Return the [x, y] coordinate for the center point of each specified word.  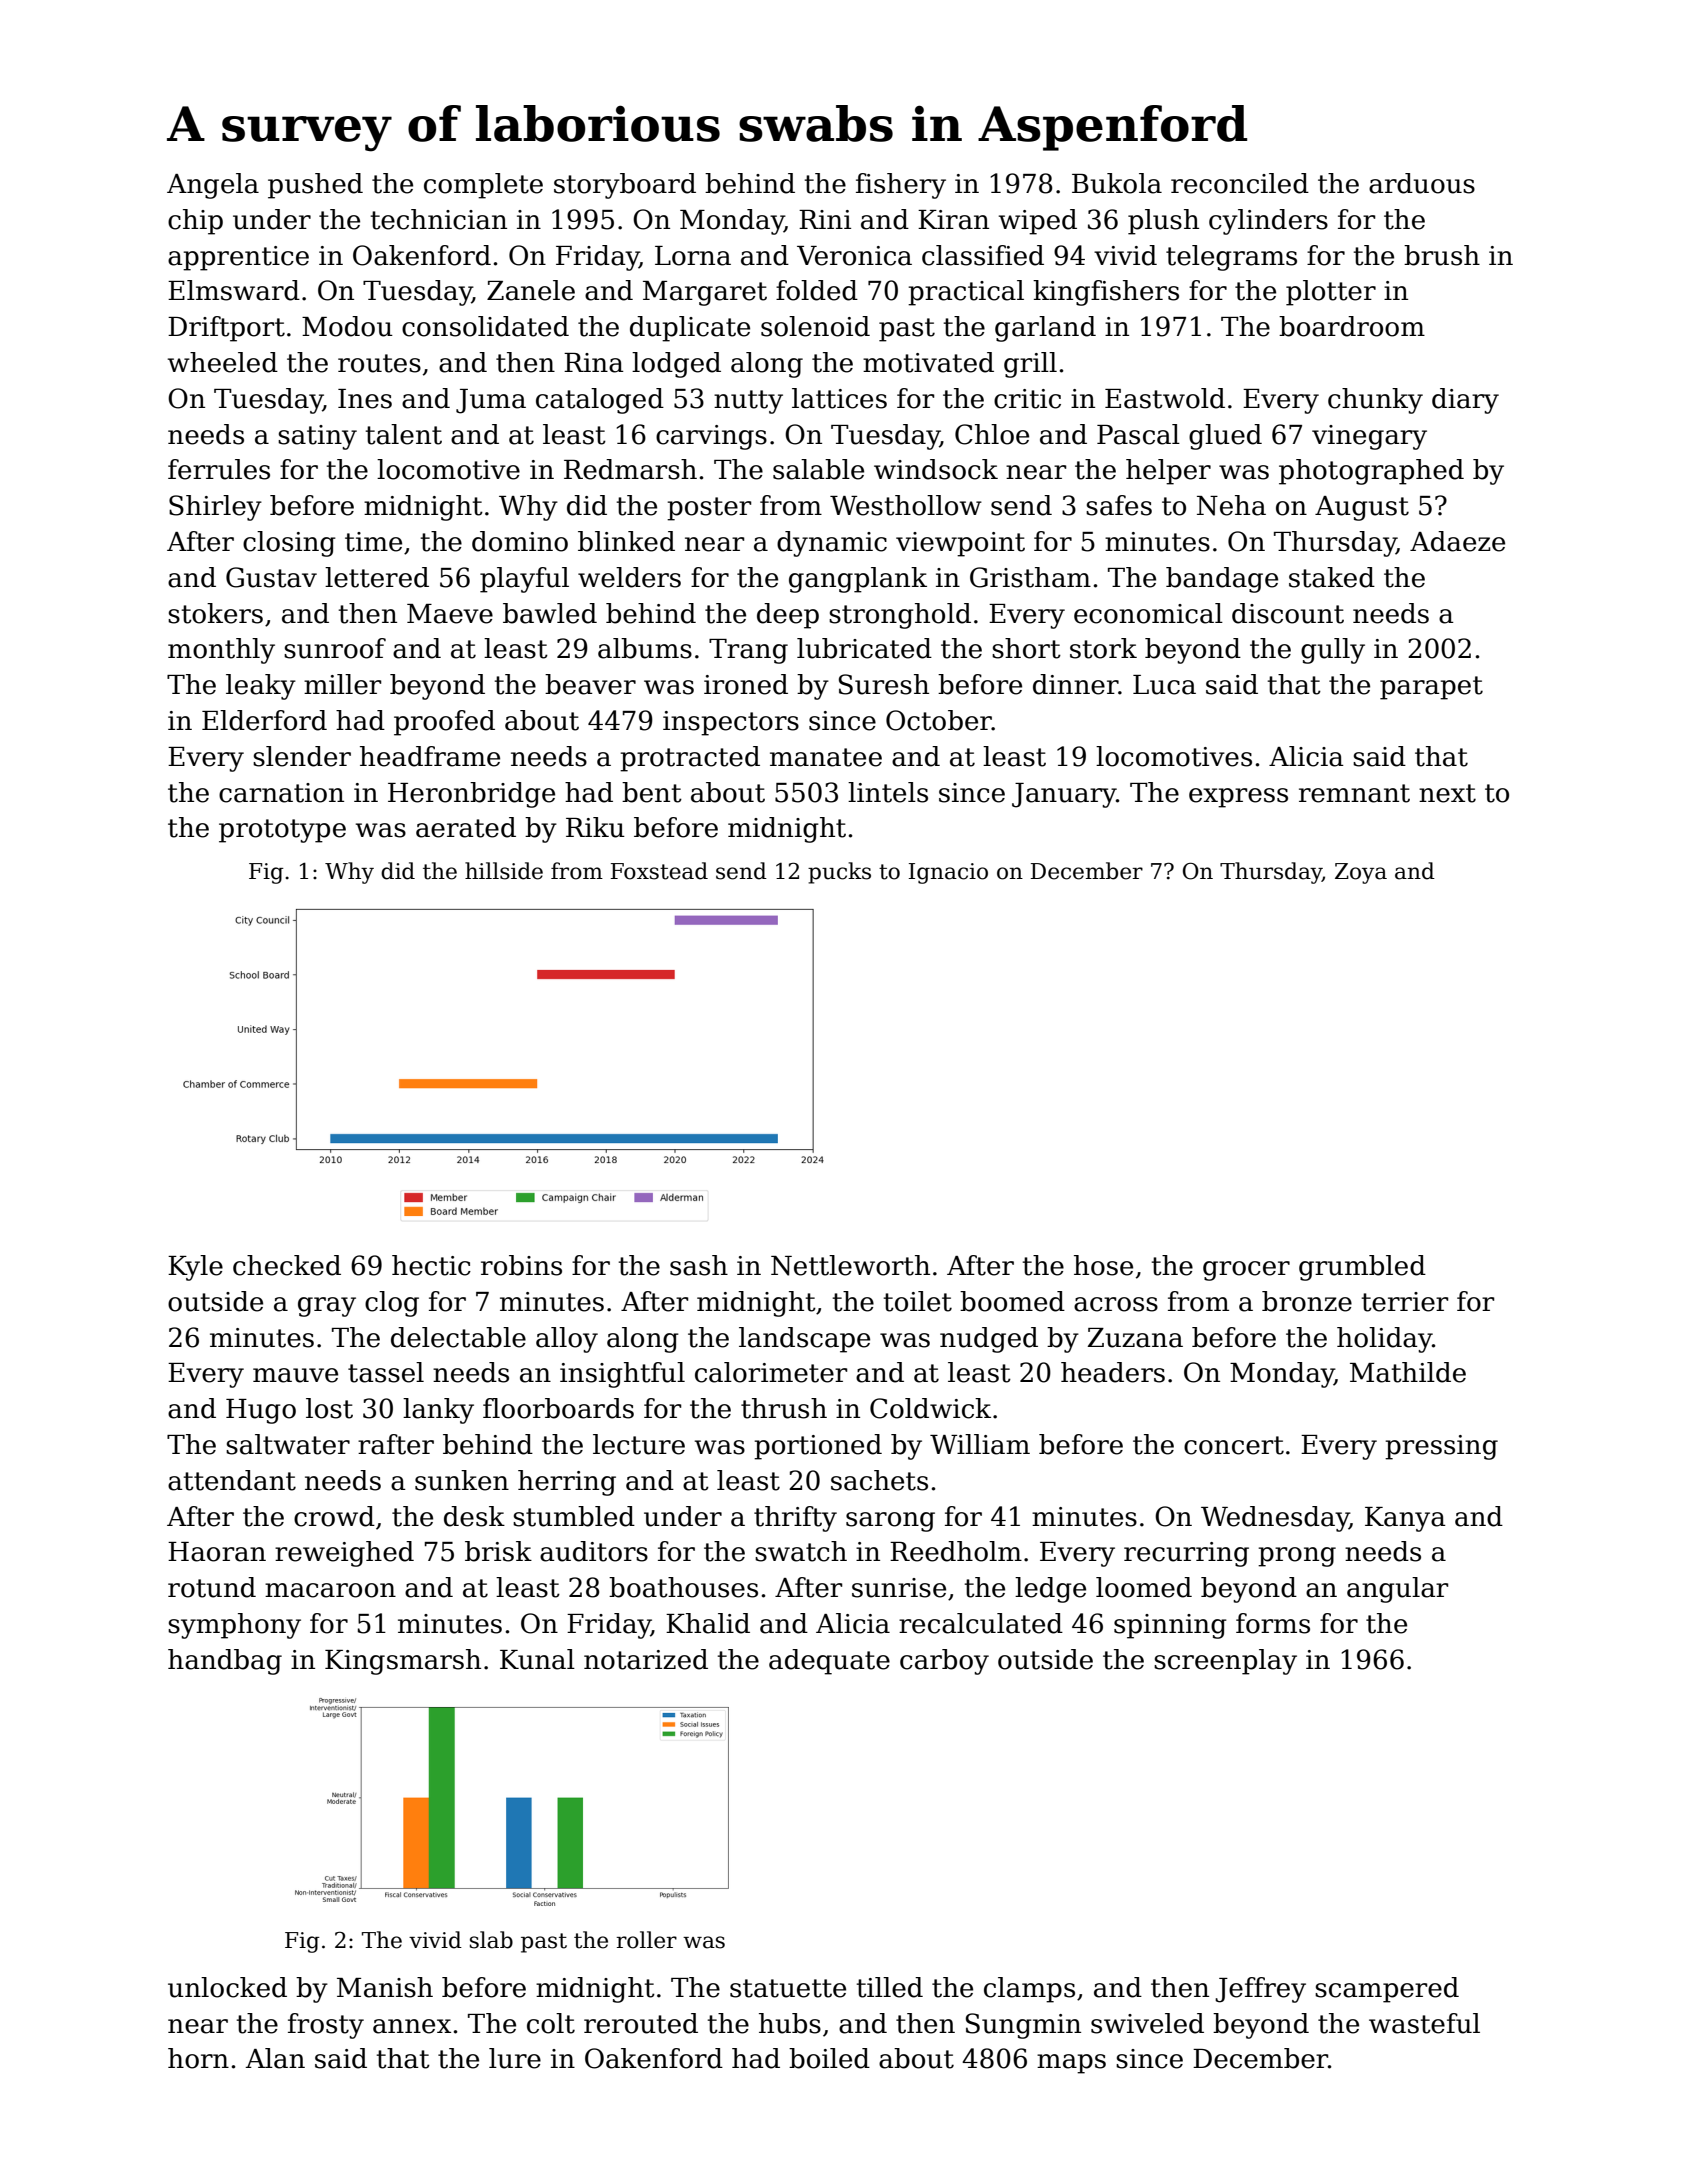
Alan [275, 2058]
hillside [504, 871]
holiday [1384, 1340]
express [1238, 798]
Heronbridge [471, 795]
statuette [788, 1988]
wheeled [223, 362]
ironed [746, 684]
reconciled [1240, 183]
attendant [232, 1480]
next [1447, 793]
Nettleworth [850, 1265]
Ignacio [948, 873]
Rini [825, 219]
